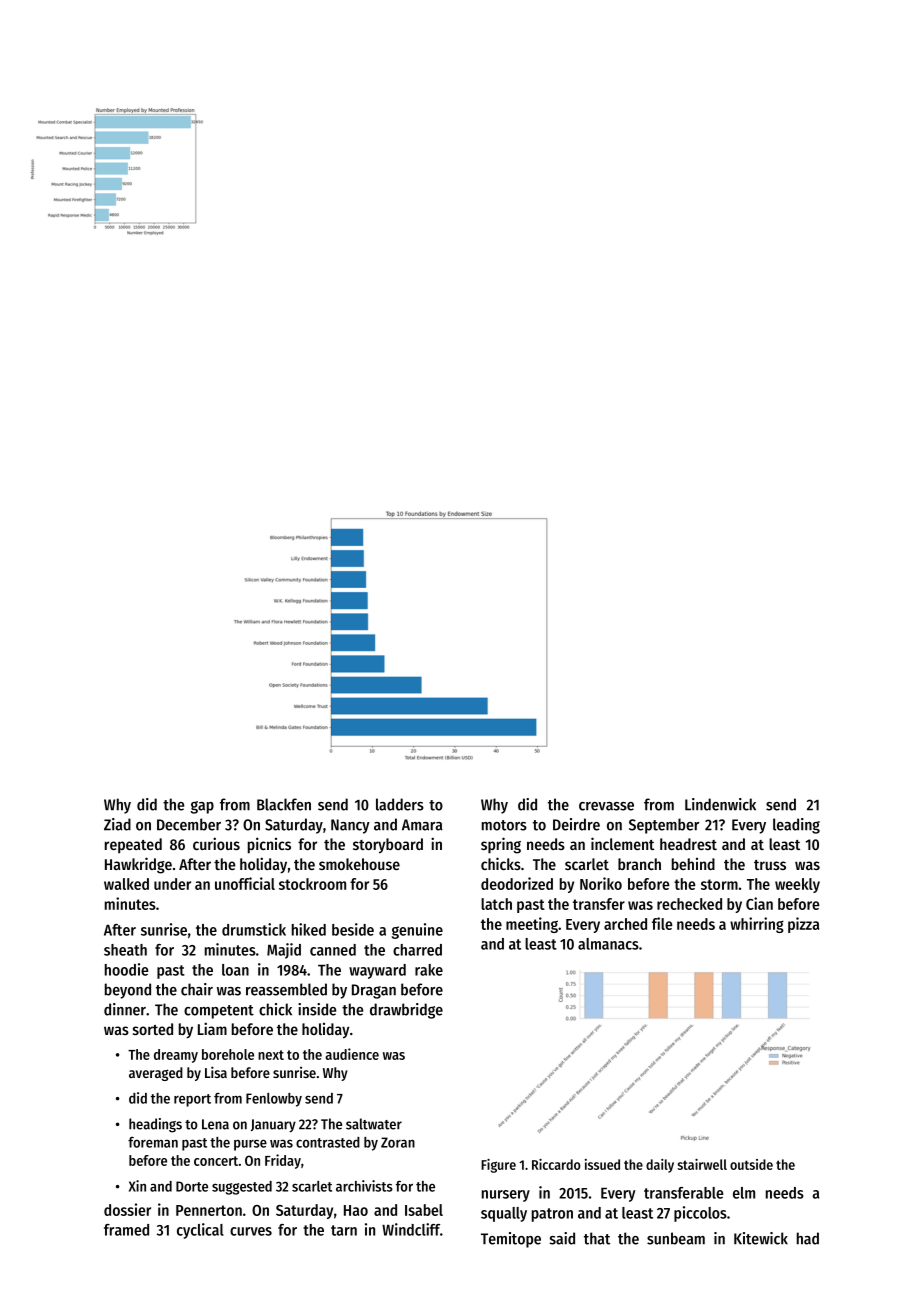 The image size is (924, 1308). What do you see at coordinates (532, 925) in the page?
I see `meeting` at bounding box center [532, 925].
